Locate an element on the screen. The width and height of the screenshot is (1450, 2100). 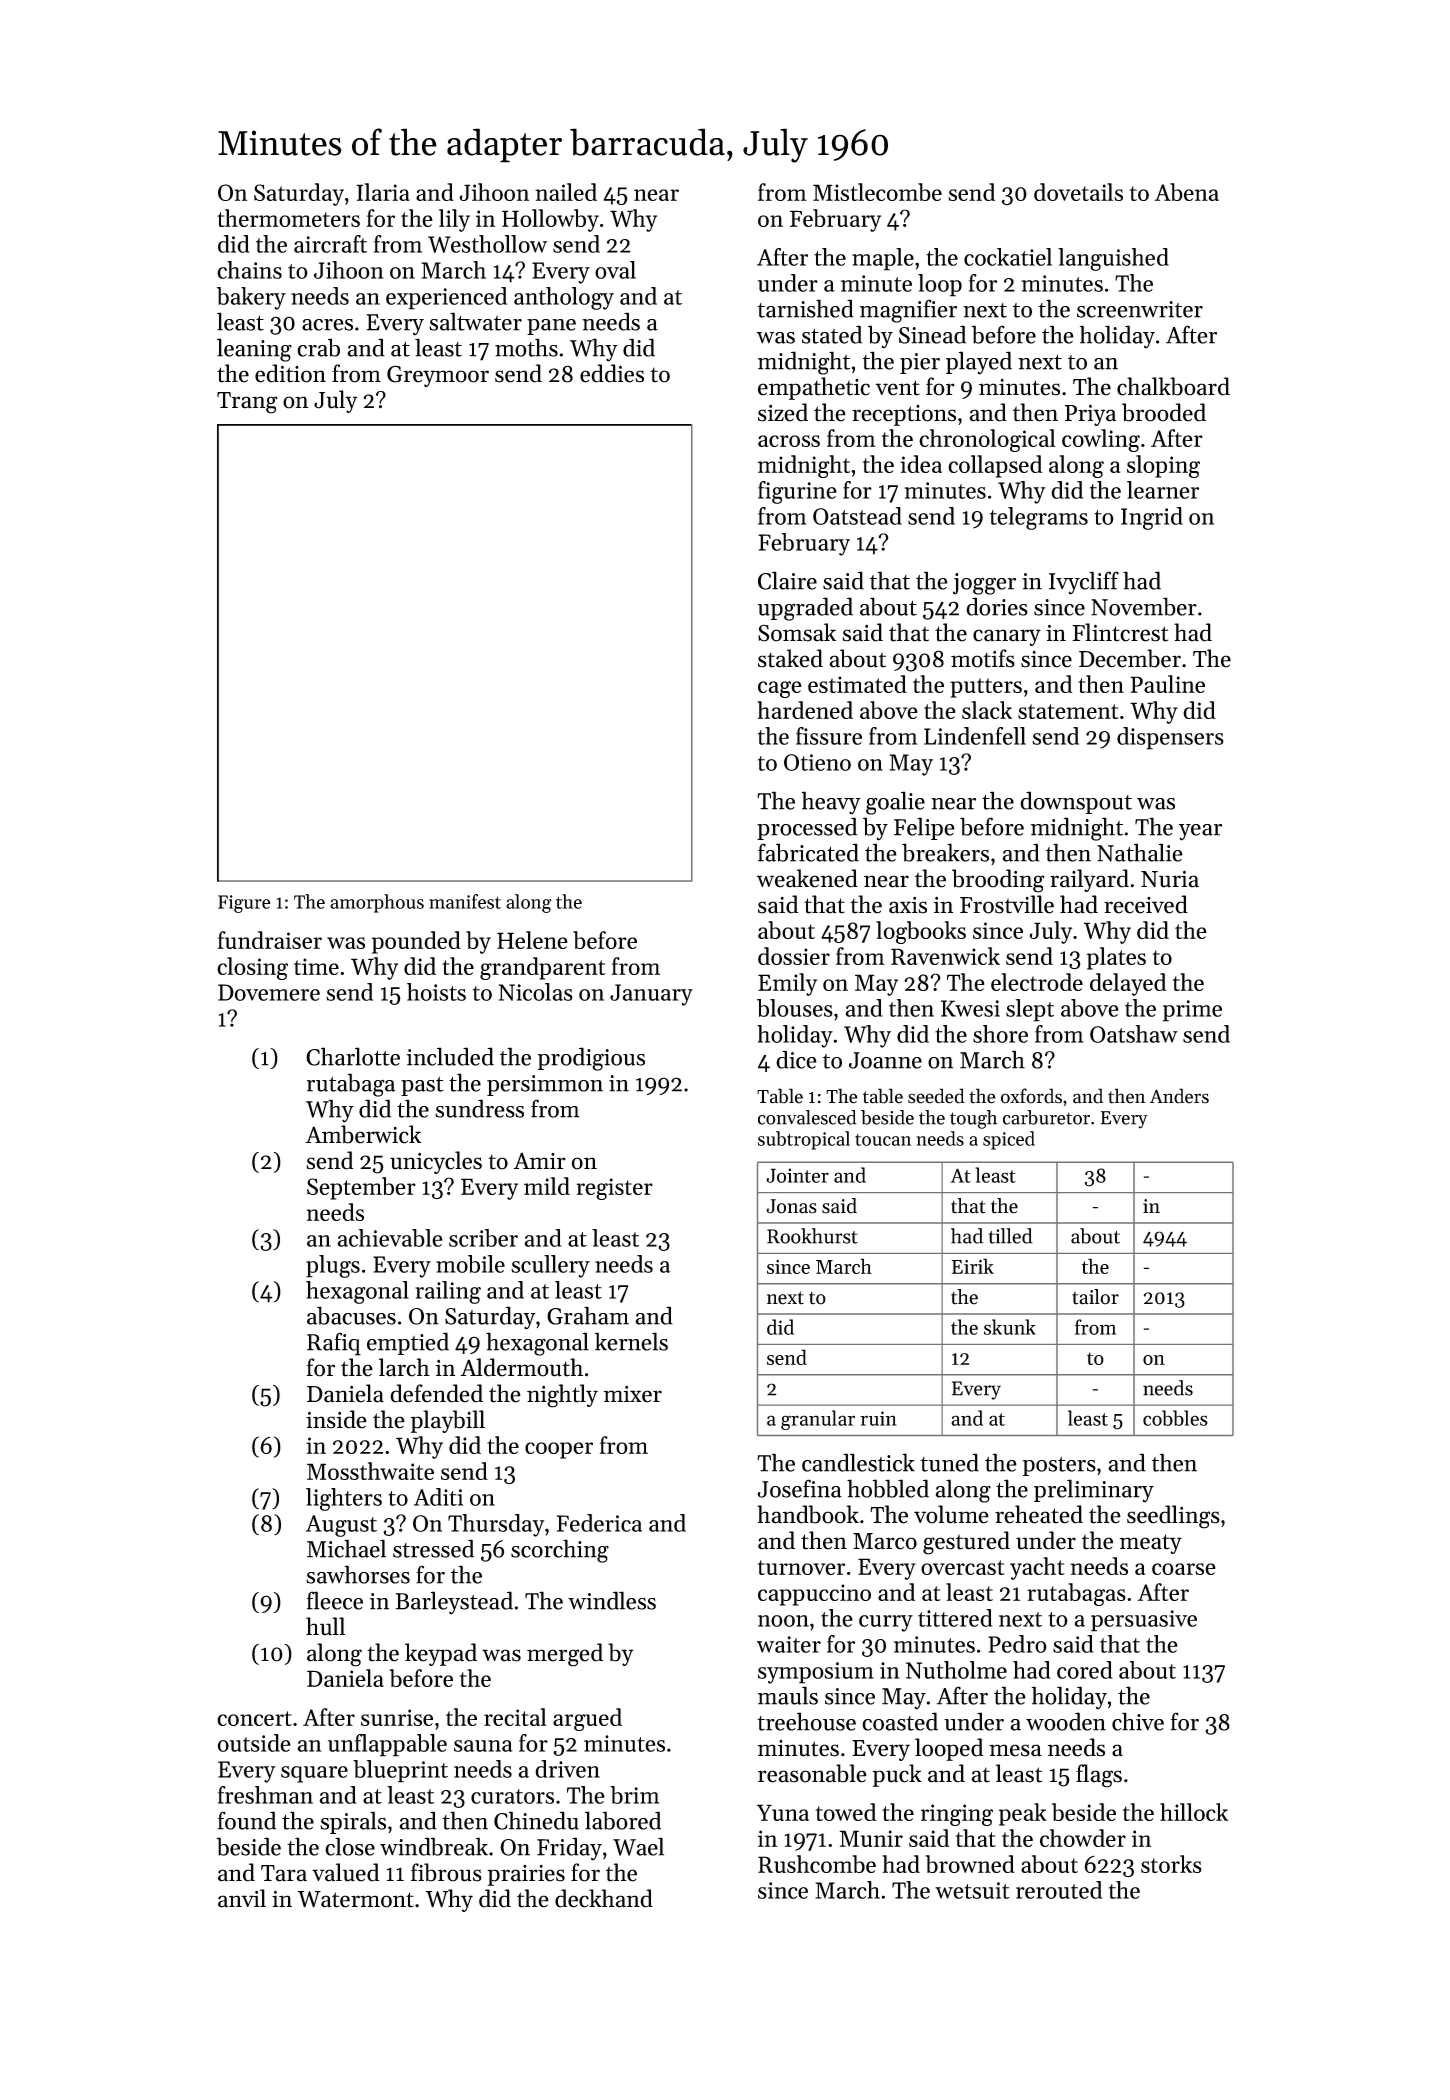
scorching is located at coordinates (560, 1551).
